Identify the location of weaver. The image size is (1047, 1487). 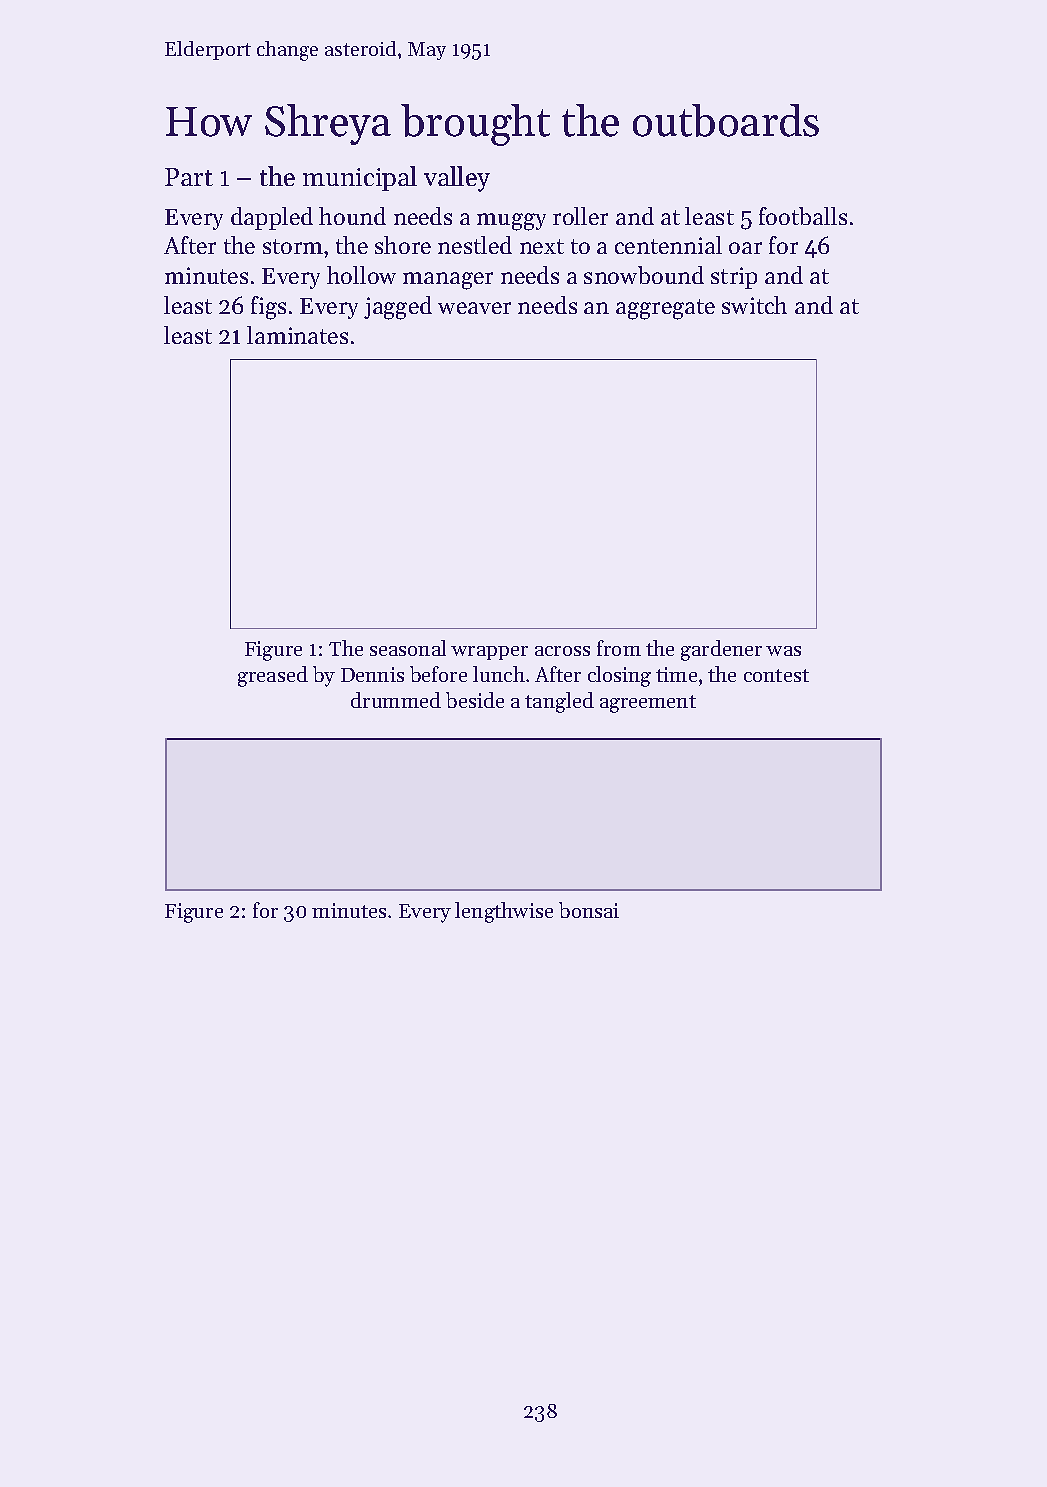
(474, 308).
